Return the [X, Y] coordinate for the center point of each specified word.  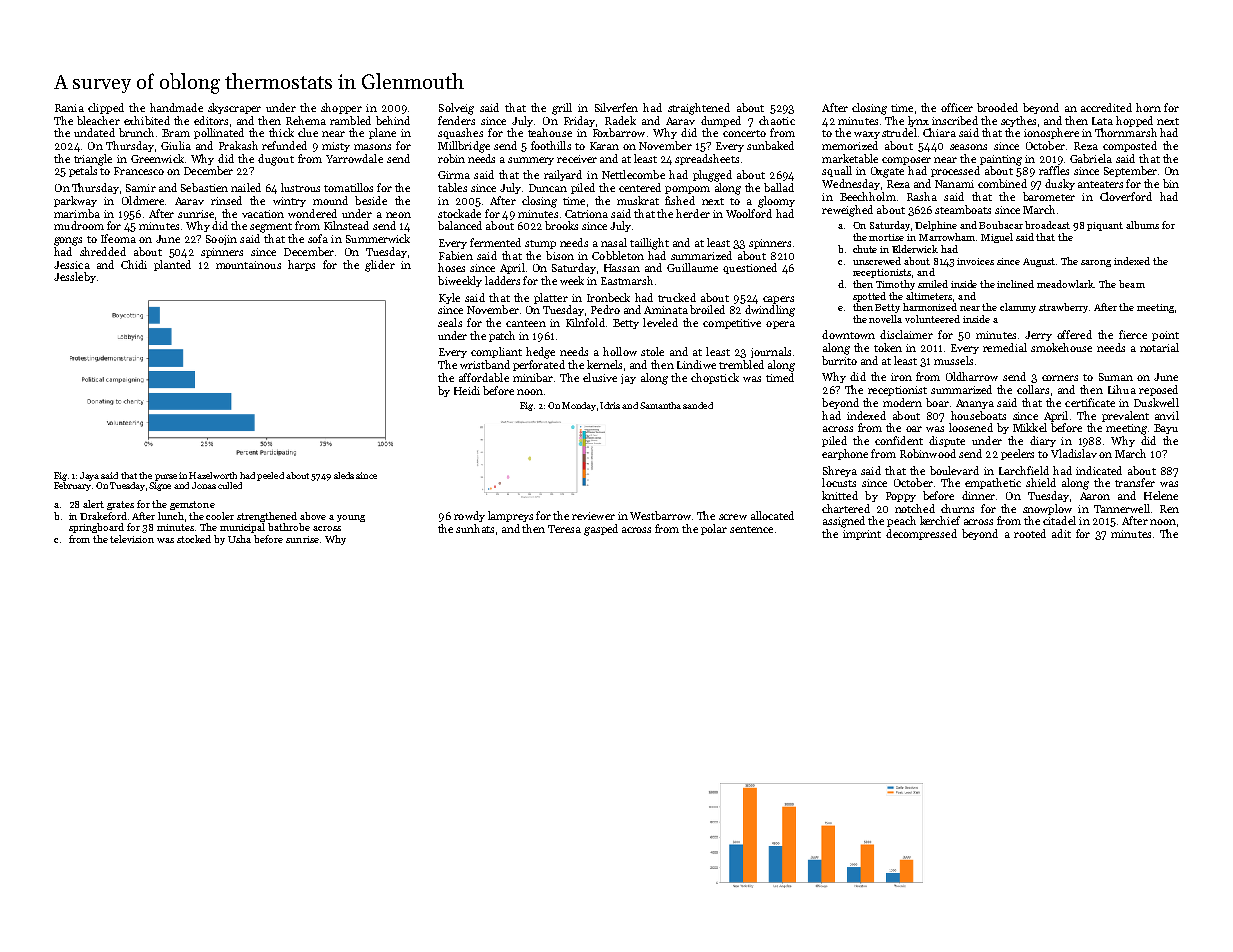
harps [301, 265]
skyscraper [234, 108]
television [132, 539]
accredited [1106, 107]
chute [865, 249]
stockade [459, 213]
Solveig [456, 109]
